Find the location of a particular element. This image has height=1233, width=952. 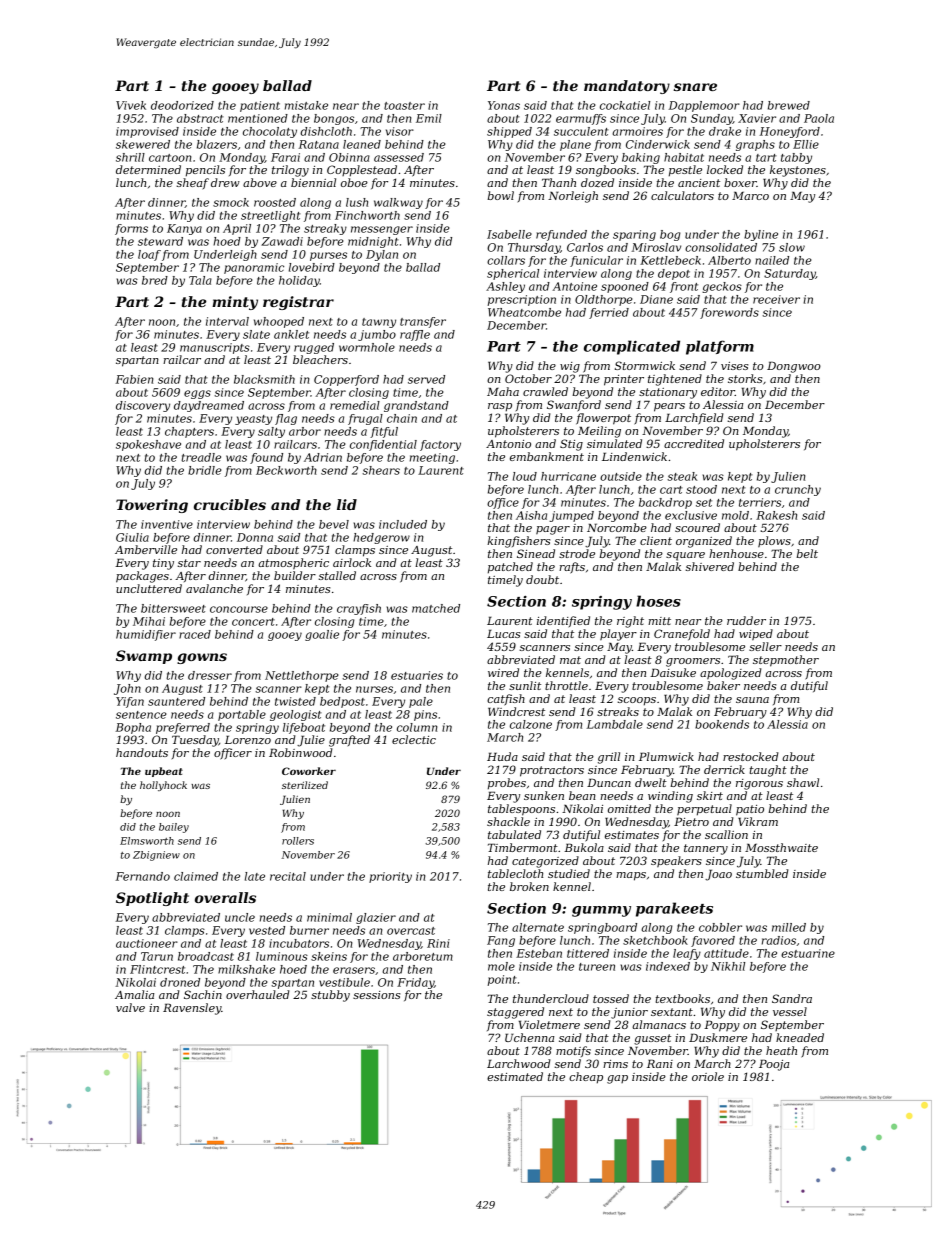

estimated is located at coordinates (515, 1076).
